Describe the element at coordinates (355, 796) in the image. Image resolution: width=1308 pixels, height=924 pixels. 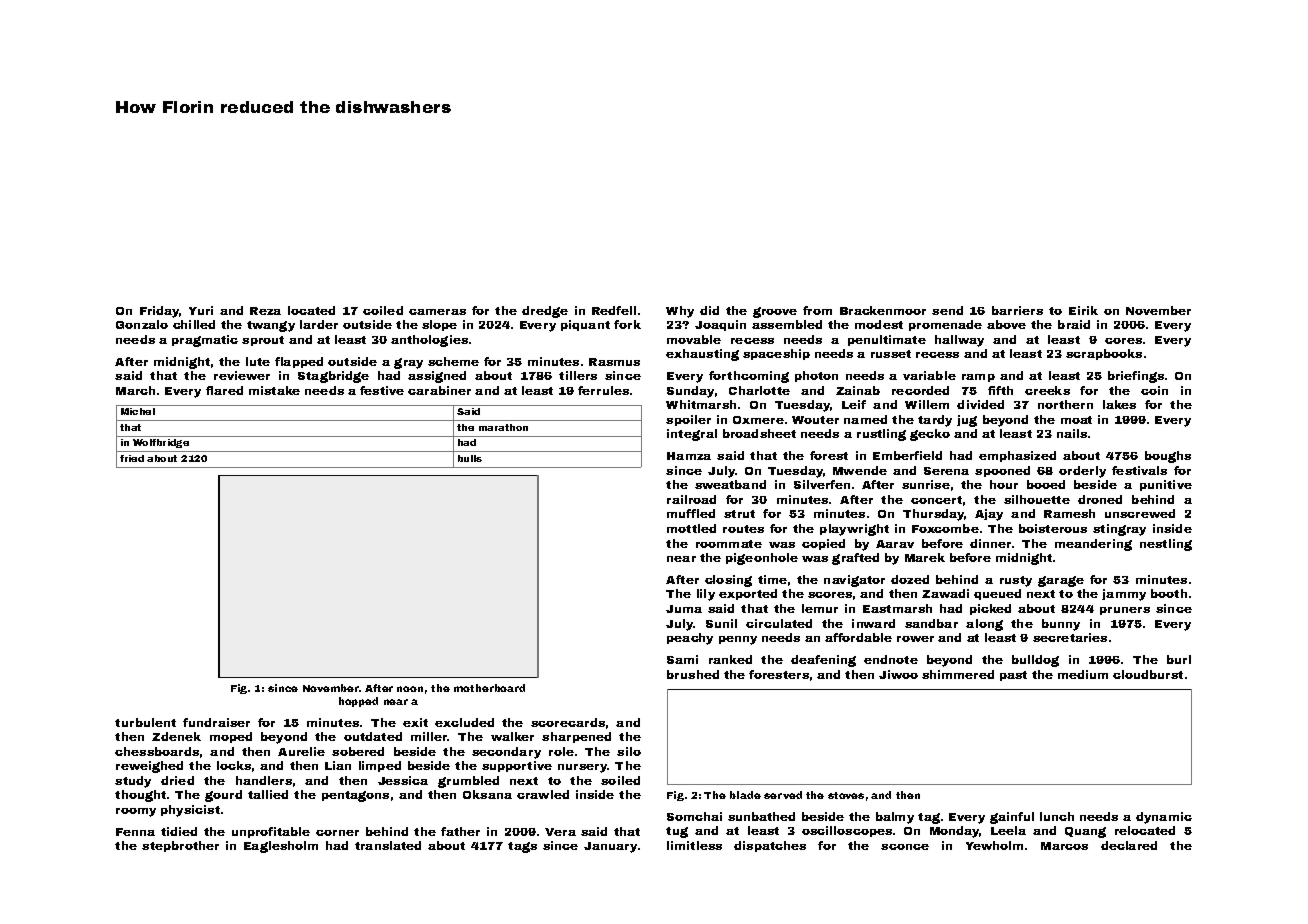
I see `pentagons` at that location.
